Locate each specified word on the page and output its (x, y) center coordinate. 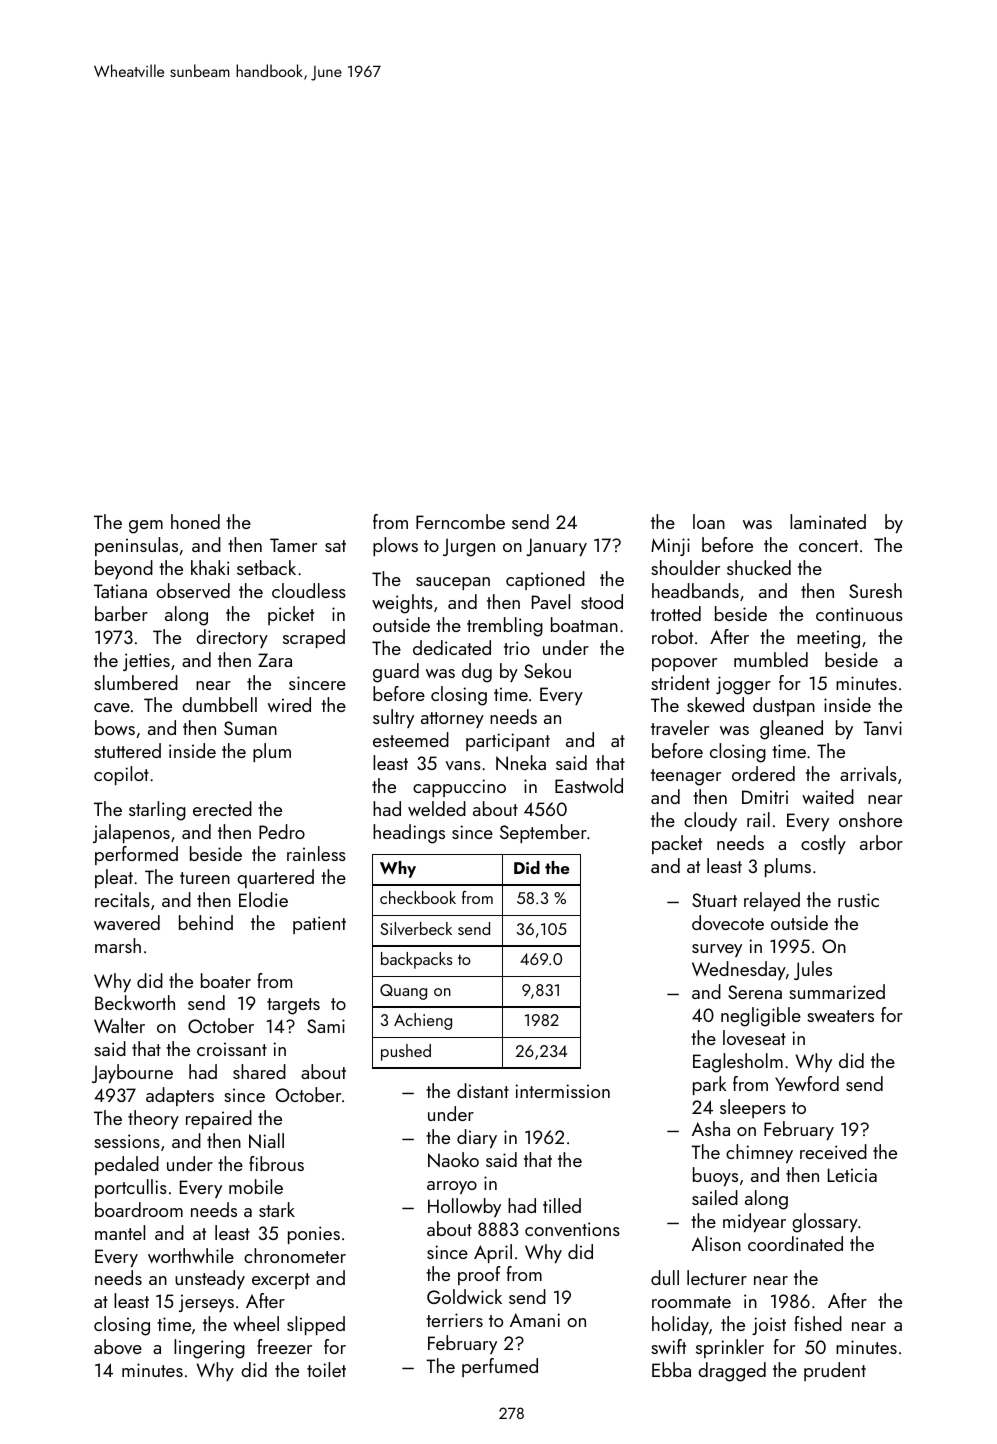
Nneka (521, 762)
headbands (695, 590)
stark (277, 1209)
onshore (870, 819)
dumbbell (219, 704)
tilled (562, 1205)
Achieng (423, 1021)
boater (226, 980)
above (118, 1346)
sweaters (840, 1016)
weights (402, 604)
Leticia (852, 1175)
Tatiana (120, 591)
